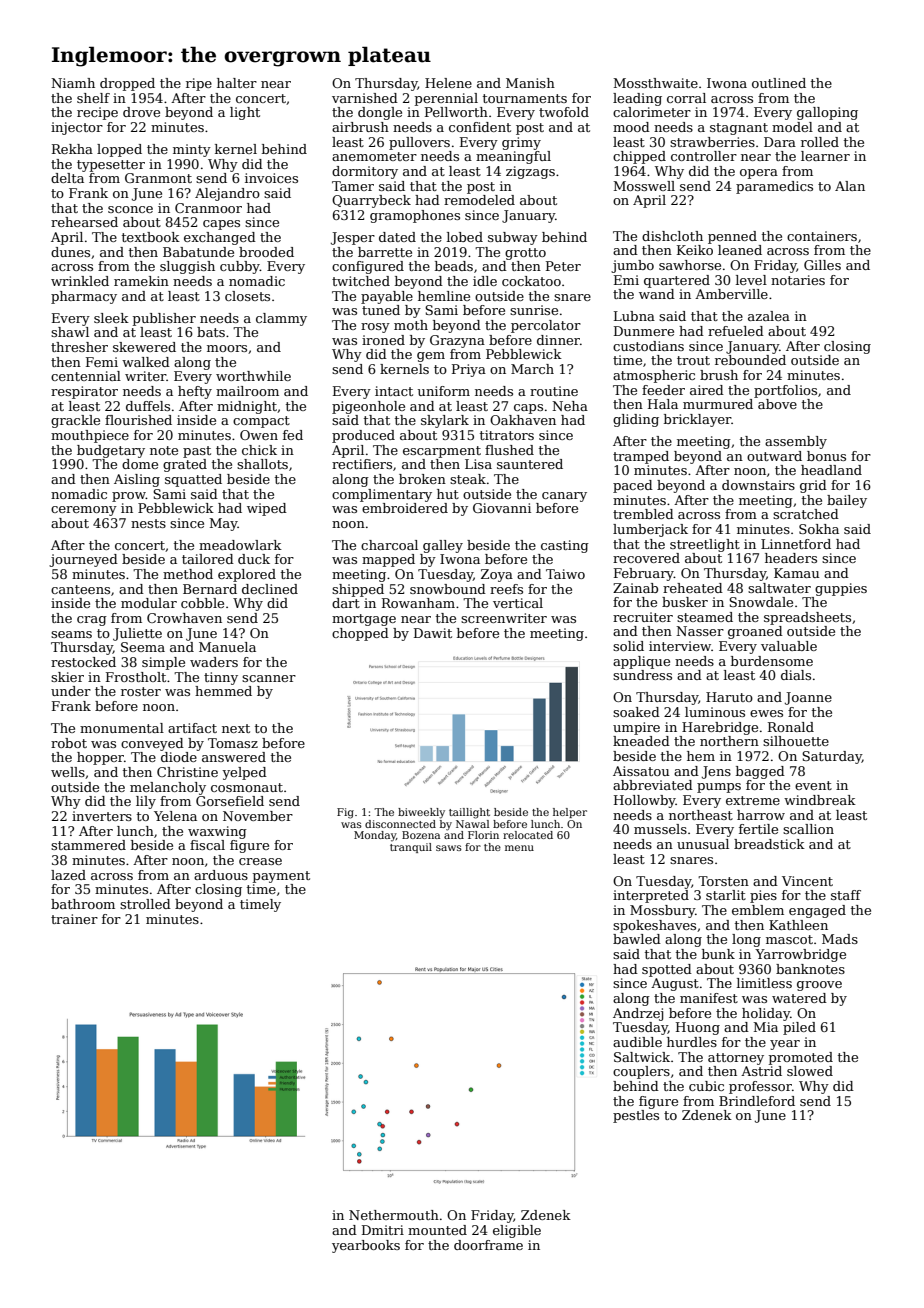 This screenshot has width=924, height=1308. I want to click on halter, so click(237, 83).
